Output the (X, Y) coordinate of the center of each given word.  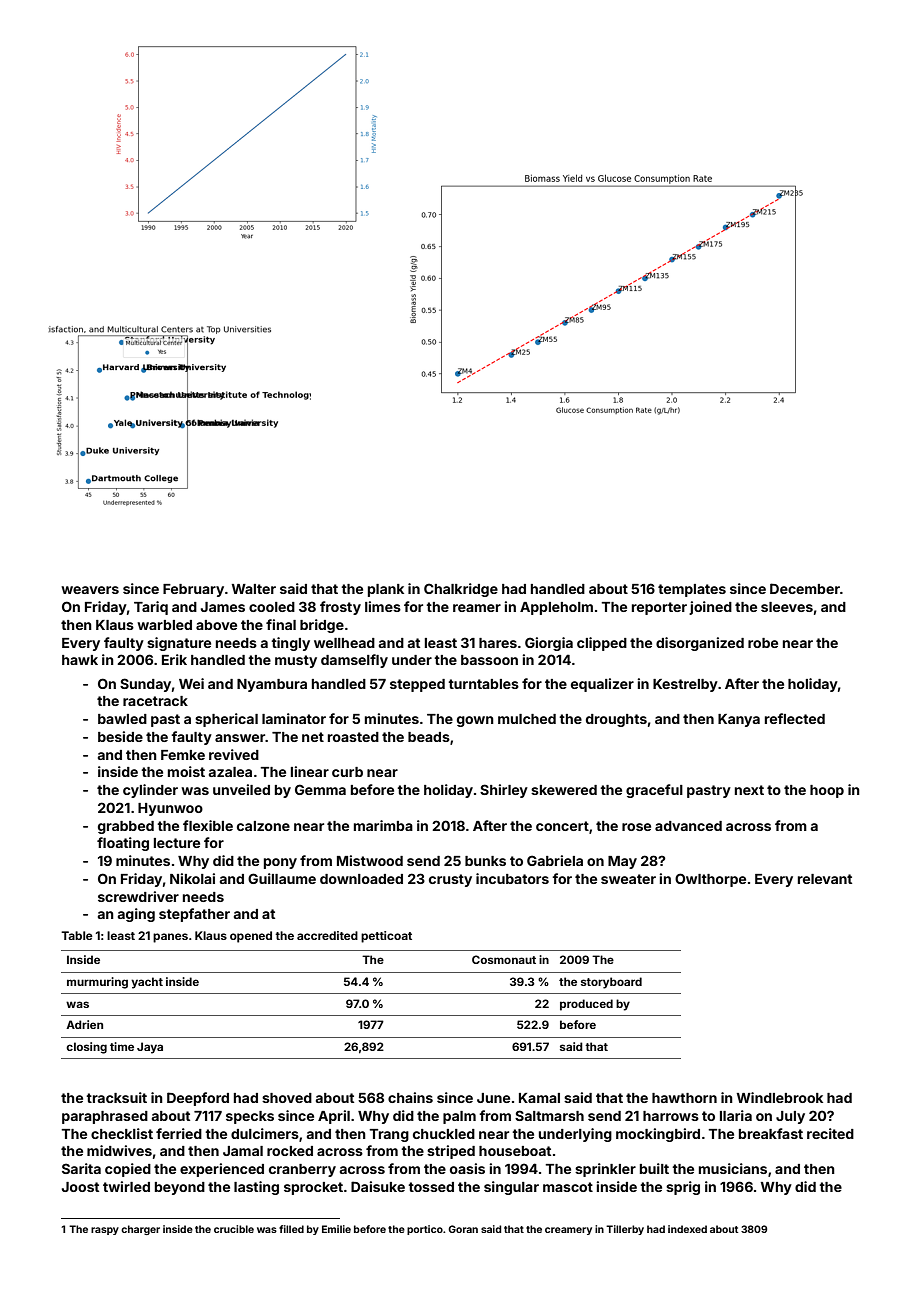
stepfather (194, 915)
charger (140, 1230)
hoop (827, 791)
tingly (290, 644)
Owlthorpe (710, 880)
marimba (383, 825)
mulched (527, 719)
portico (425, 1230)
